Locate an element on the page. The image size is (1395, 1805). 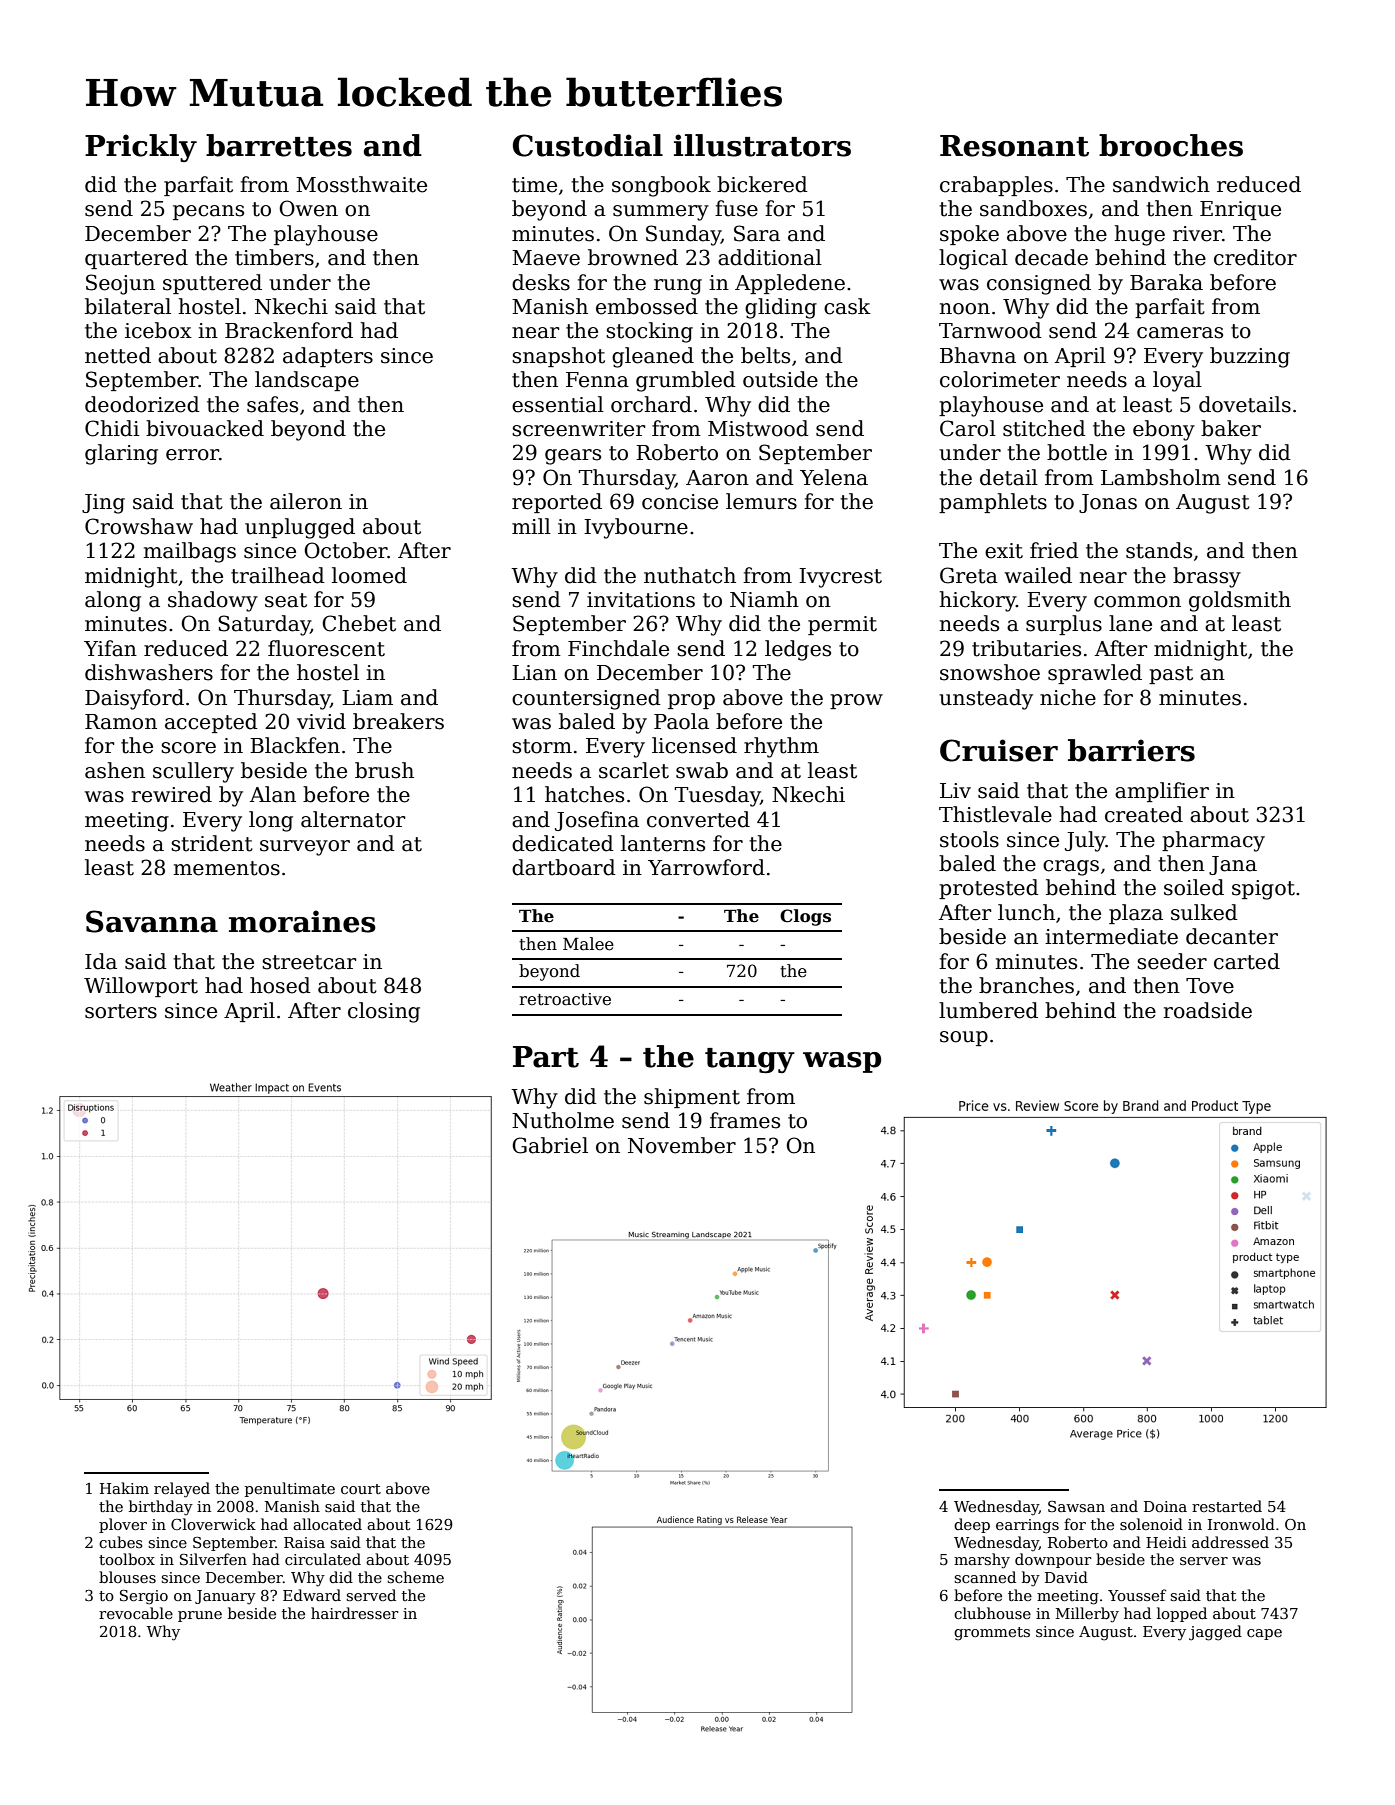
stitched is located at coordinates (1044, 428).
